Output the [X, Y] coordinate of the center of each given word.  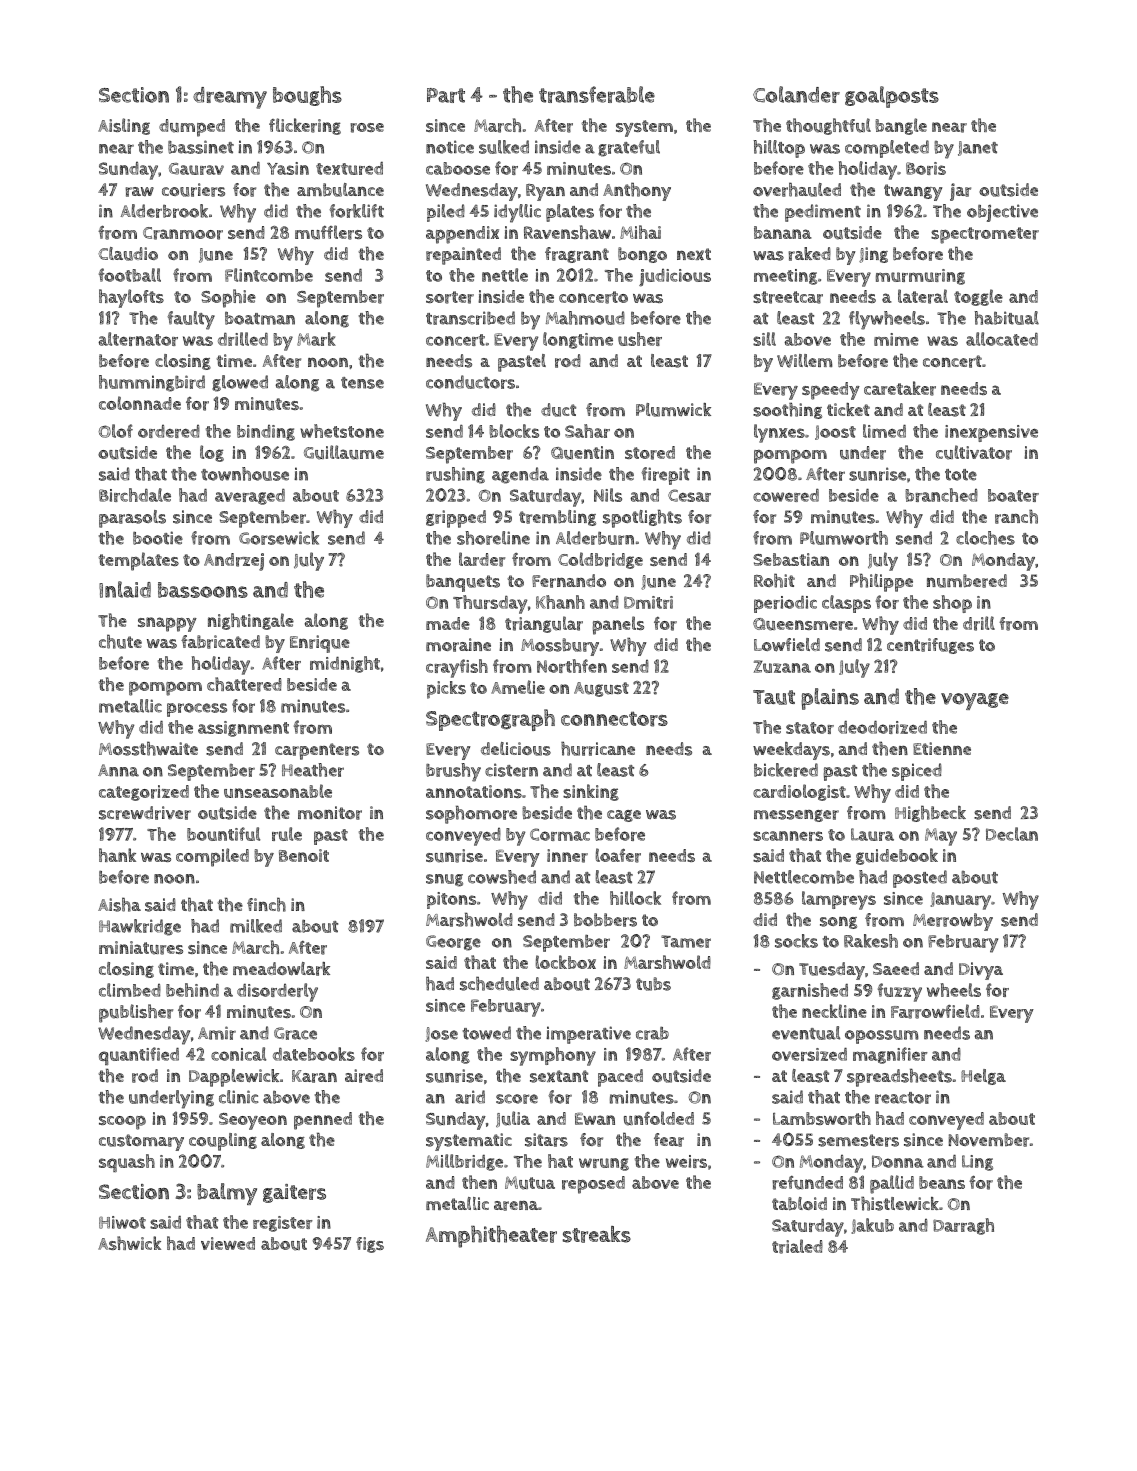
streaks [597, 1234]
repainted [463, 256]
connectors [614, 719]
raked [809, 254]
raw [139, 192]
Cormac [560, 834]
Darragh [963, 1226]
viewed [228, 1243]
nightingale [251, 621]
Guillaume [344, 452]
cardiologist [799, 792]
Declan [1012, 834]
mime [896, 339]
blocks [514, 431]
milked [256, 926]
